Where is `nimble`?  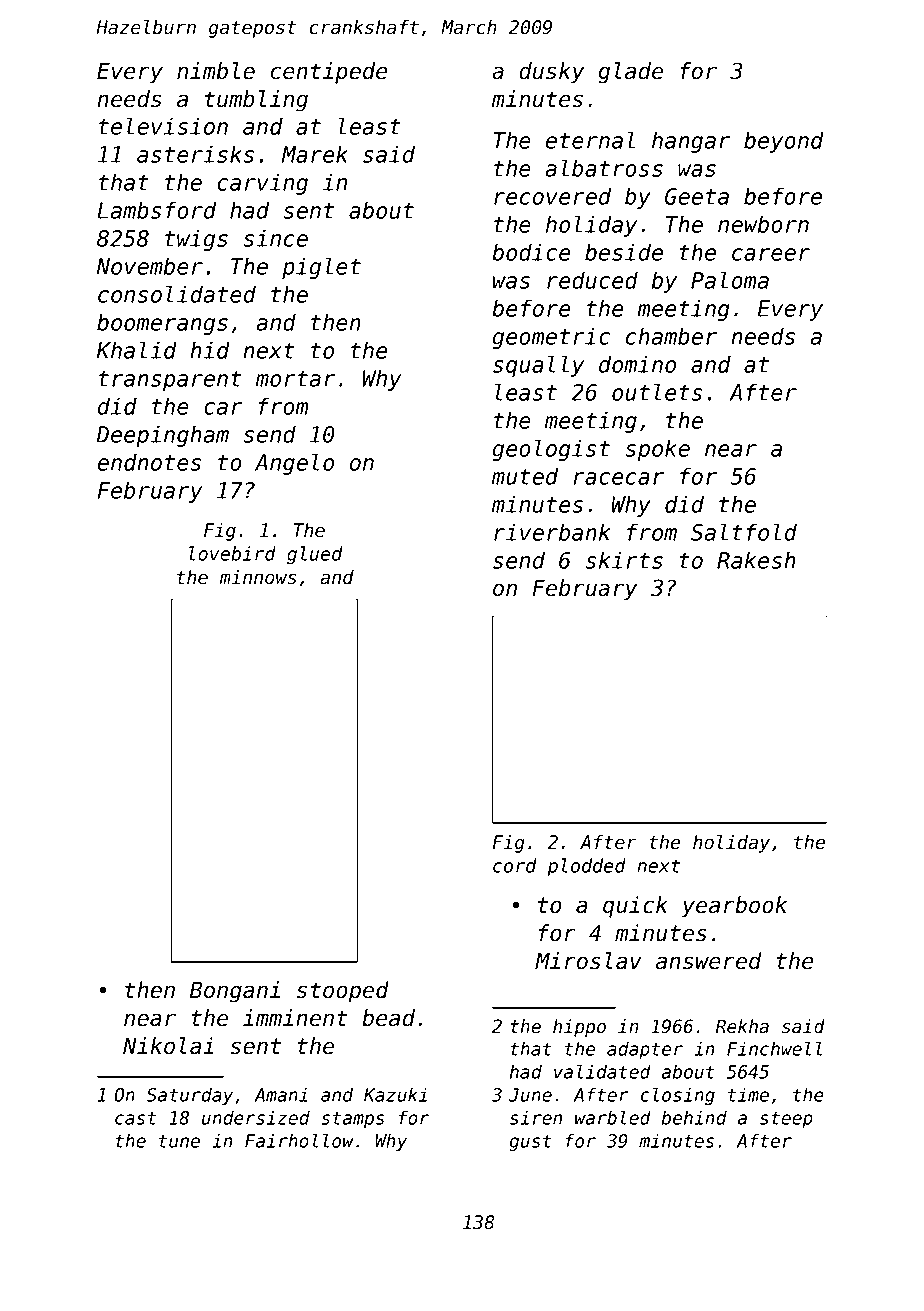 nimble is located at coordinates (216, 71).
